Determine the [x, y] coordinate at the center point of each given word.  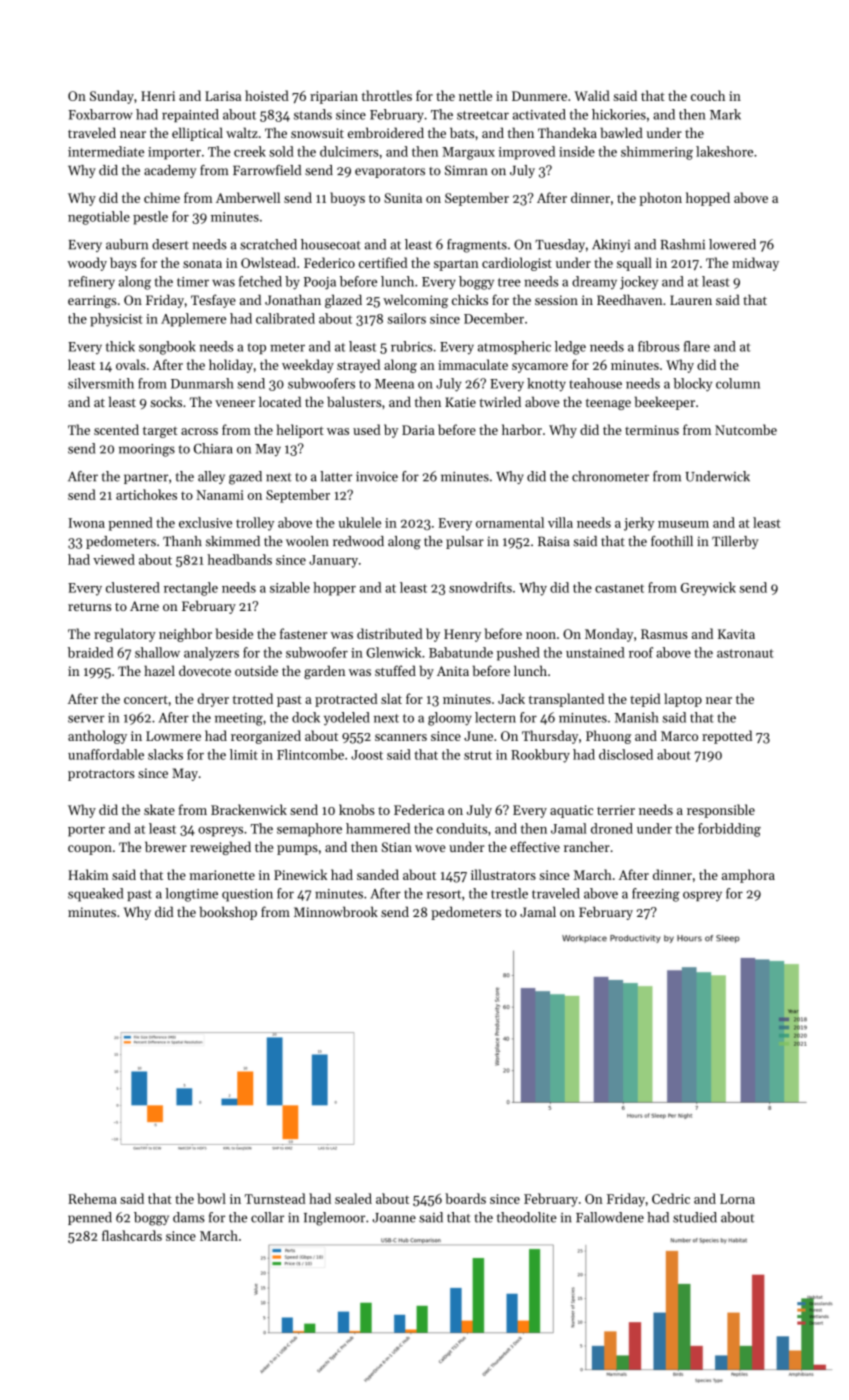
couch [708, 95]
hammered [378, 828]
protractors [101, 775]
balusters [354, 401]
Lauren [691, 300]
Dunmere [539, 96]
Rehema [92, 1198]
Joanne [394, 1218]
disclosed [626, 754]
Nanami [220, 495]
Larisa [223, 96]
